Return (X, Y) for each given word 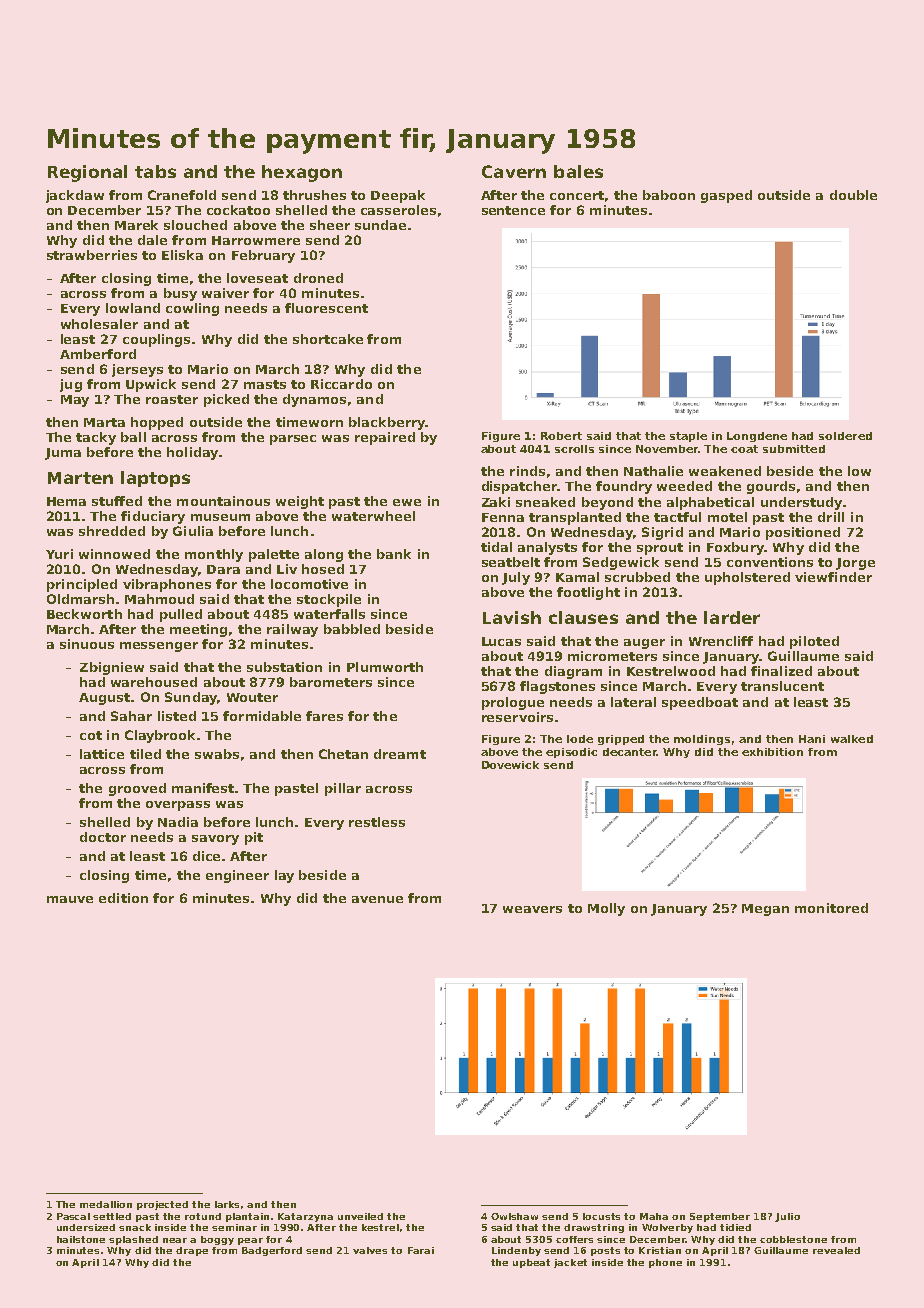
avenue (377, 899)
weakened (725, 471)
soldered (845, 436)
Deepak (398, 196)
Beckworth (84, 614)
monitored (831, 908)
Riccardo (341, 384)
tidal (496, 547)
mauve (70, 899)
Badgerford (272, 1251)
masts (265, 384)
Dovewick (510, 765)
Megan (765, 910)
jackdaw (75, 196)
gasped (726, 196)
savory (215, 840)
